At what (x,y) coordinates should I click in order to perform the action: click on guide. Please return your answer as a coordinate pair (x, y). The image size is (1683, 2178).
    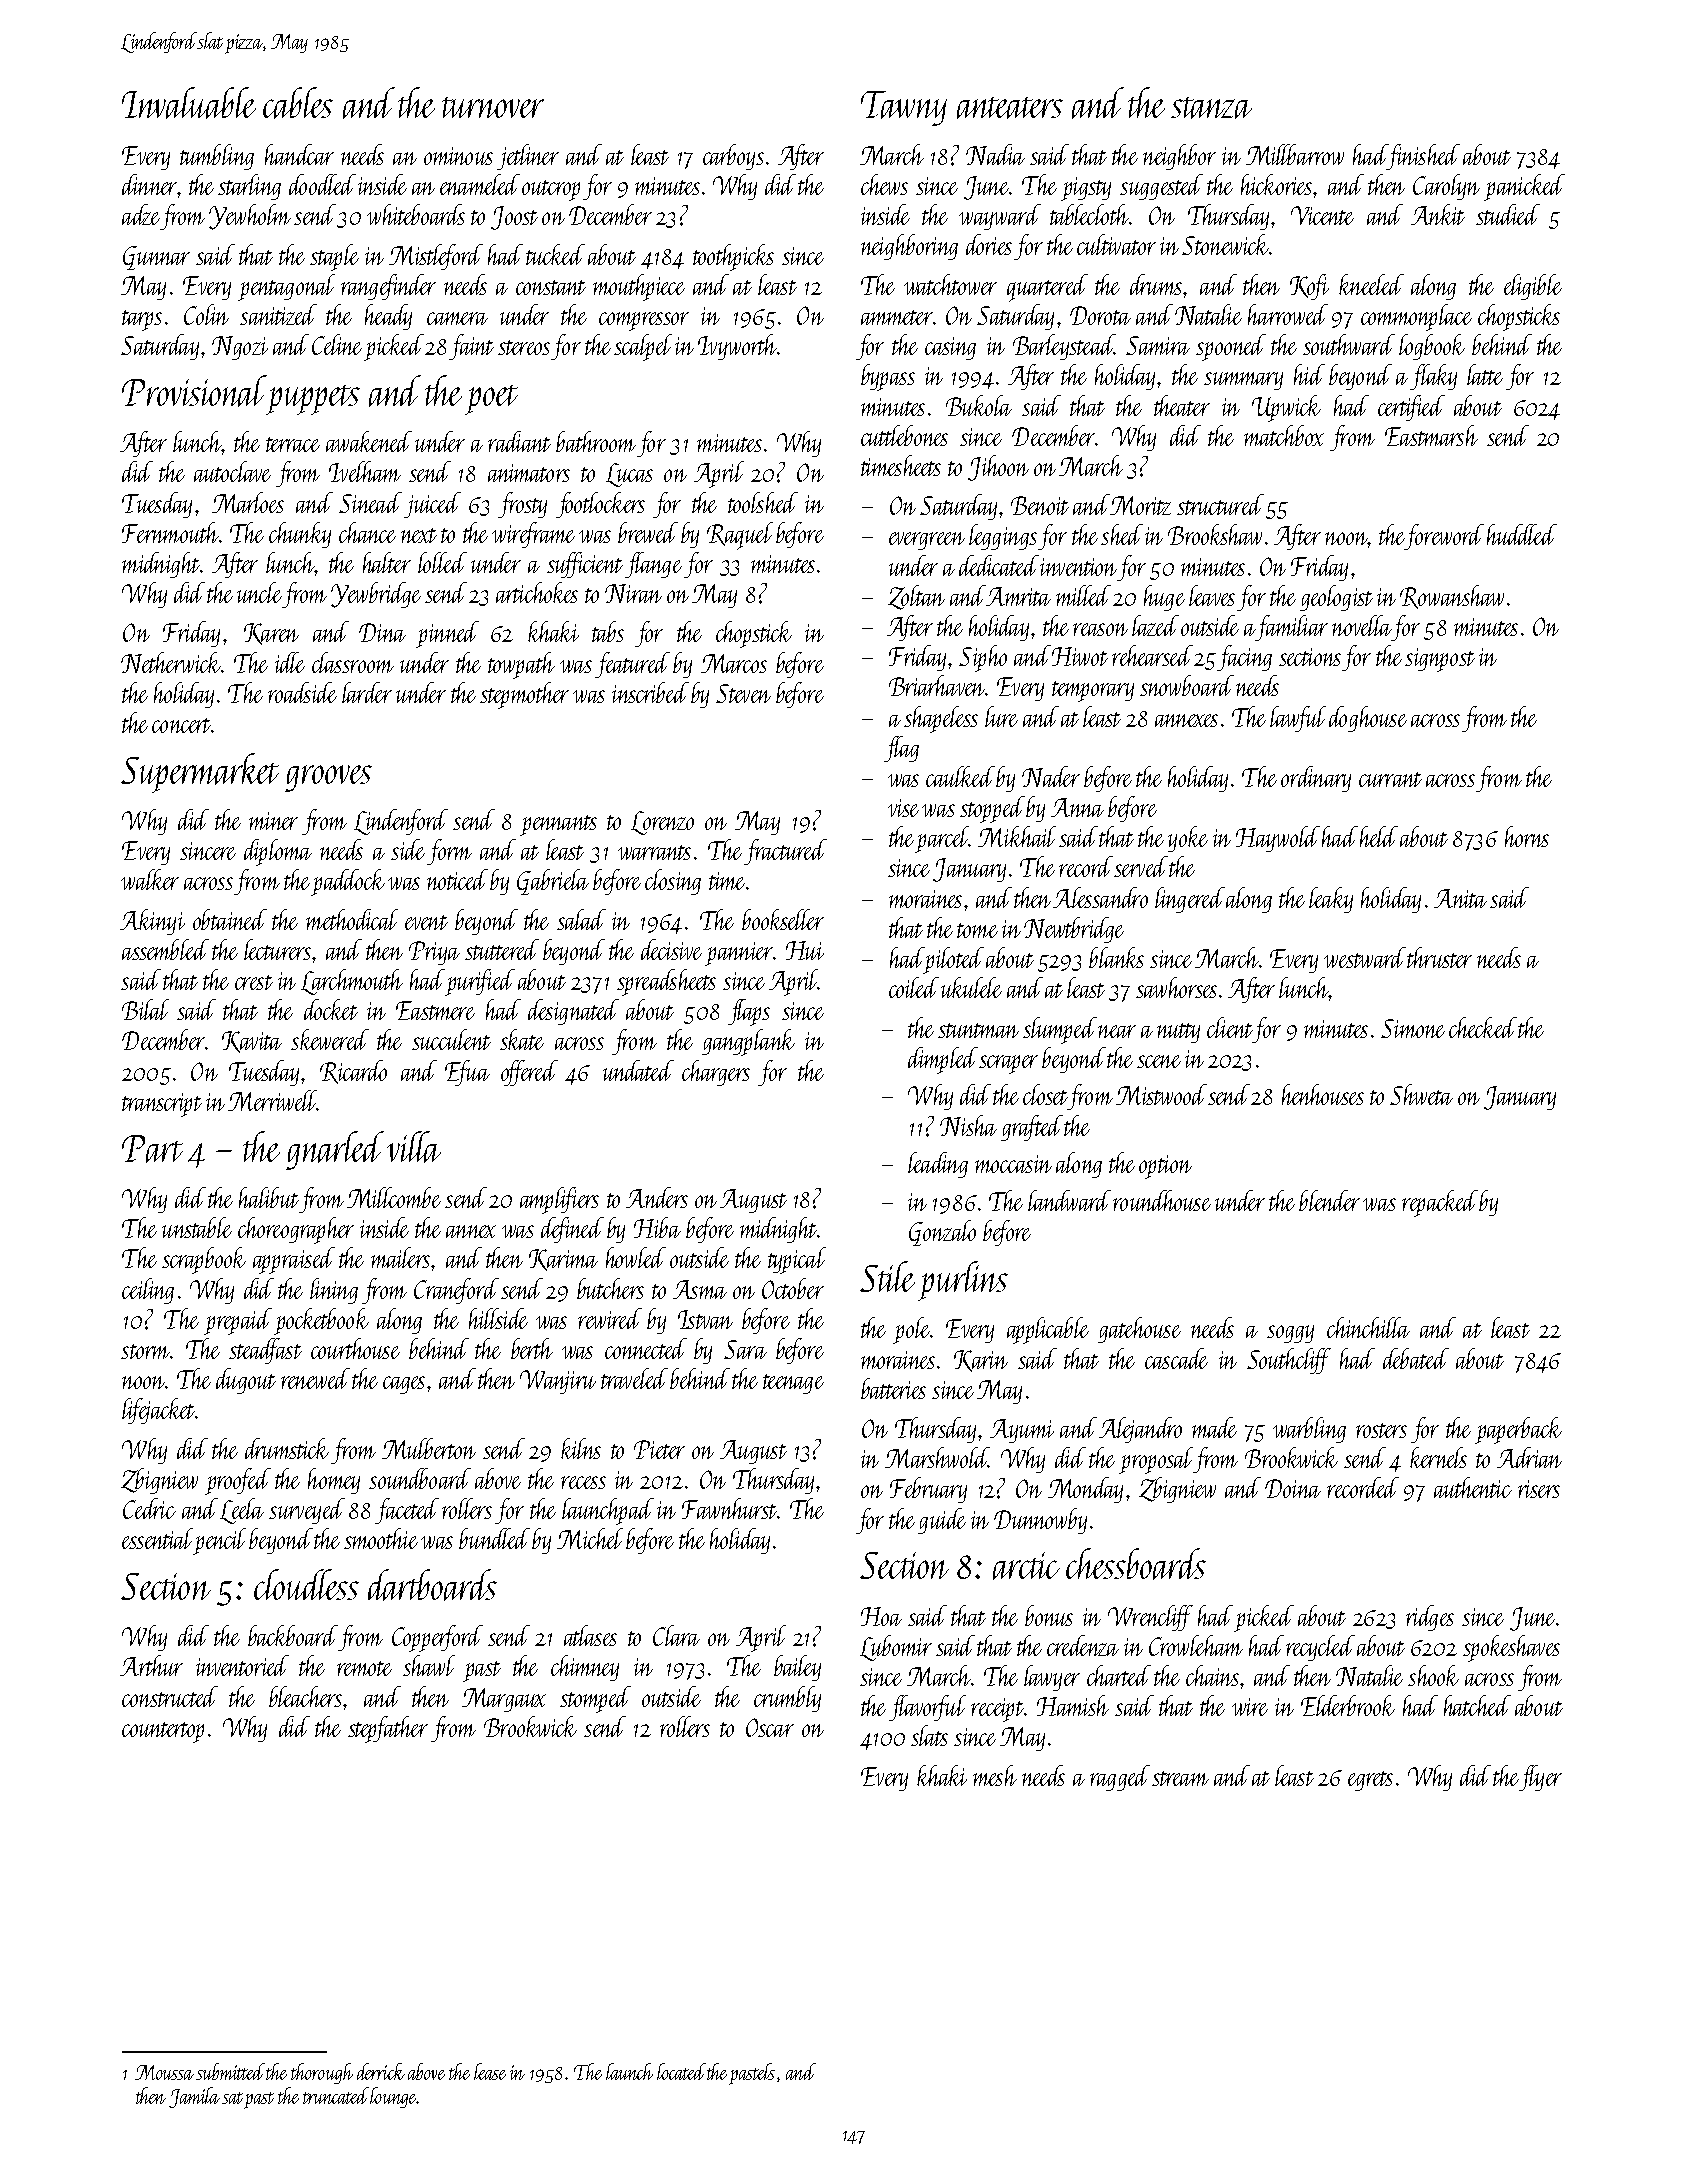
    Looking at the image, I should click on (942, 1521).
